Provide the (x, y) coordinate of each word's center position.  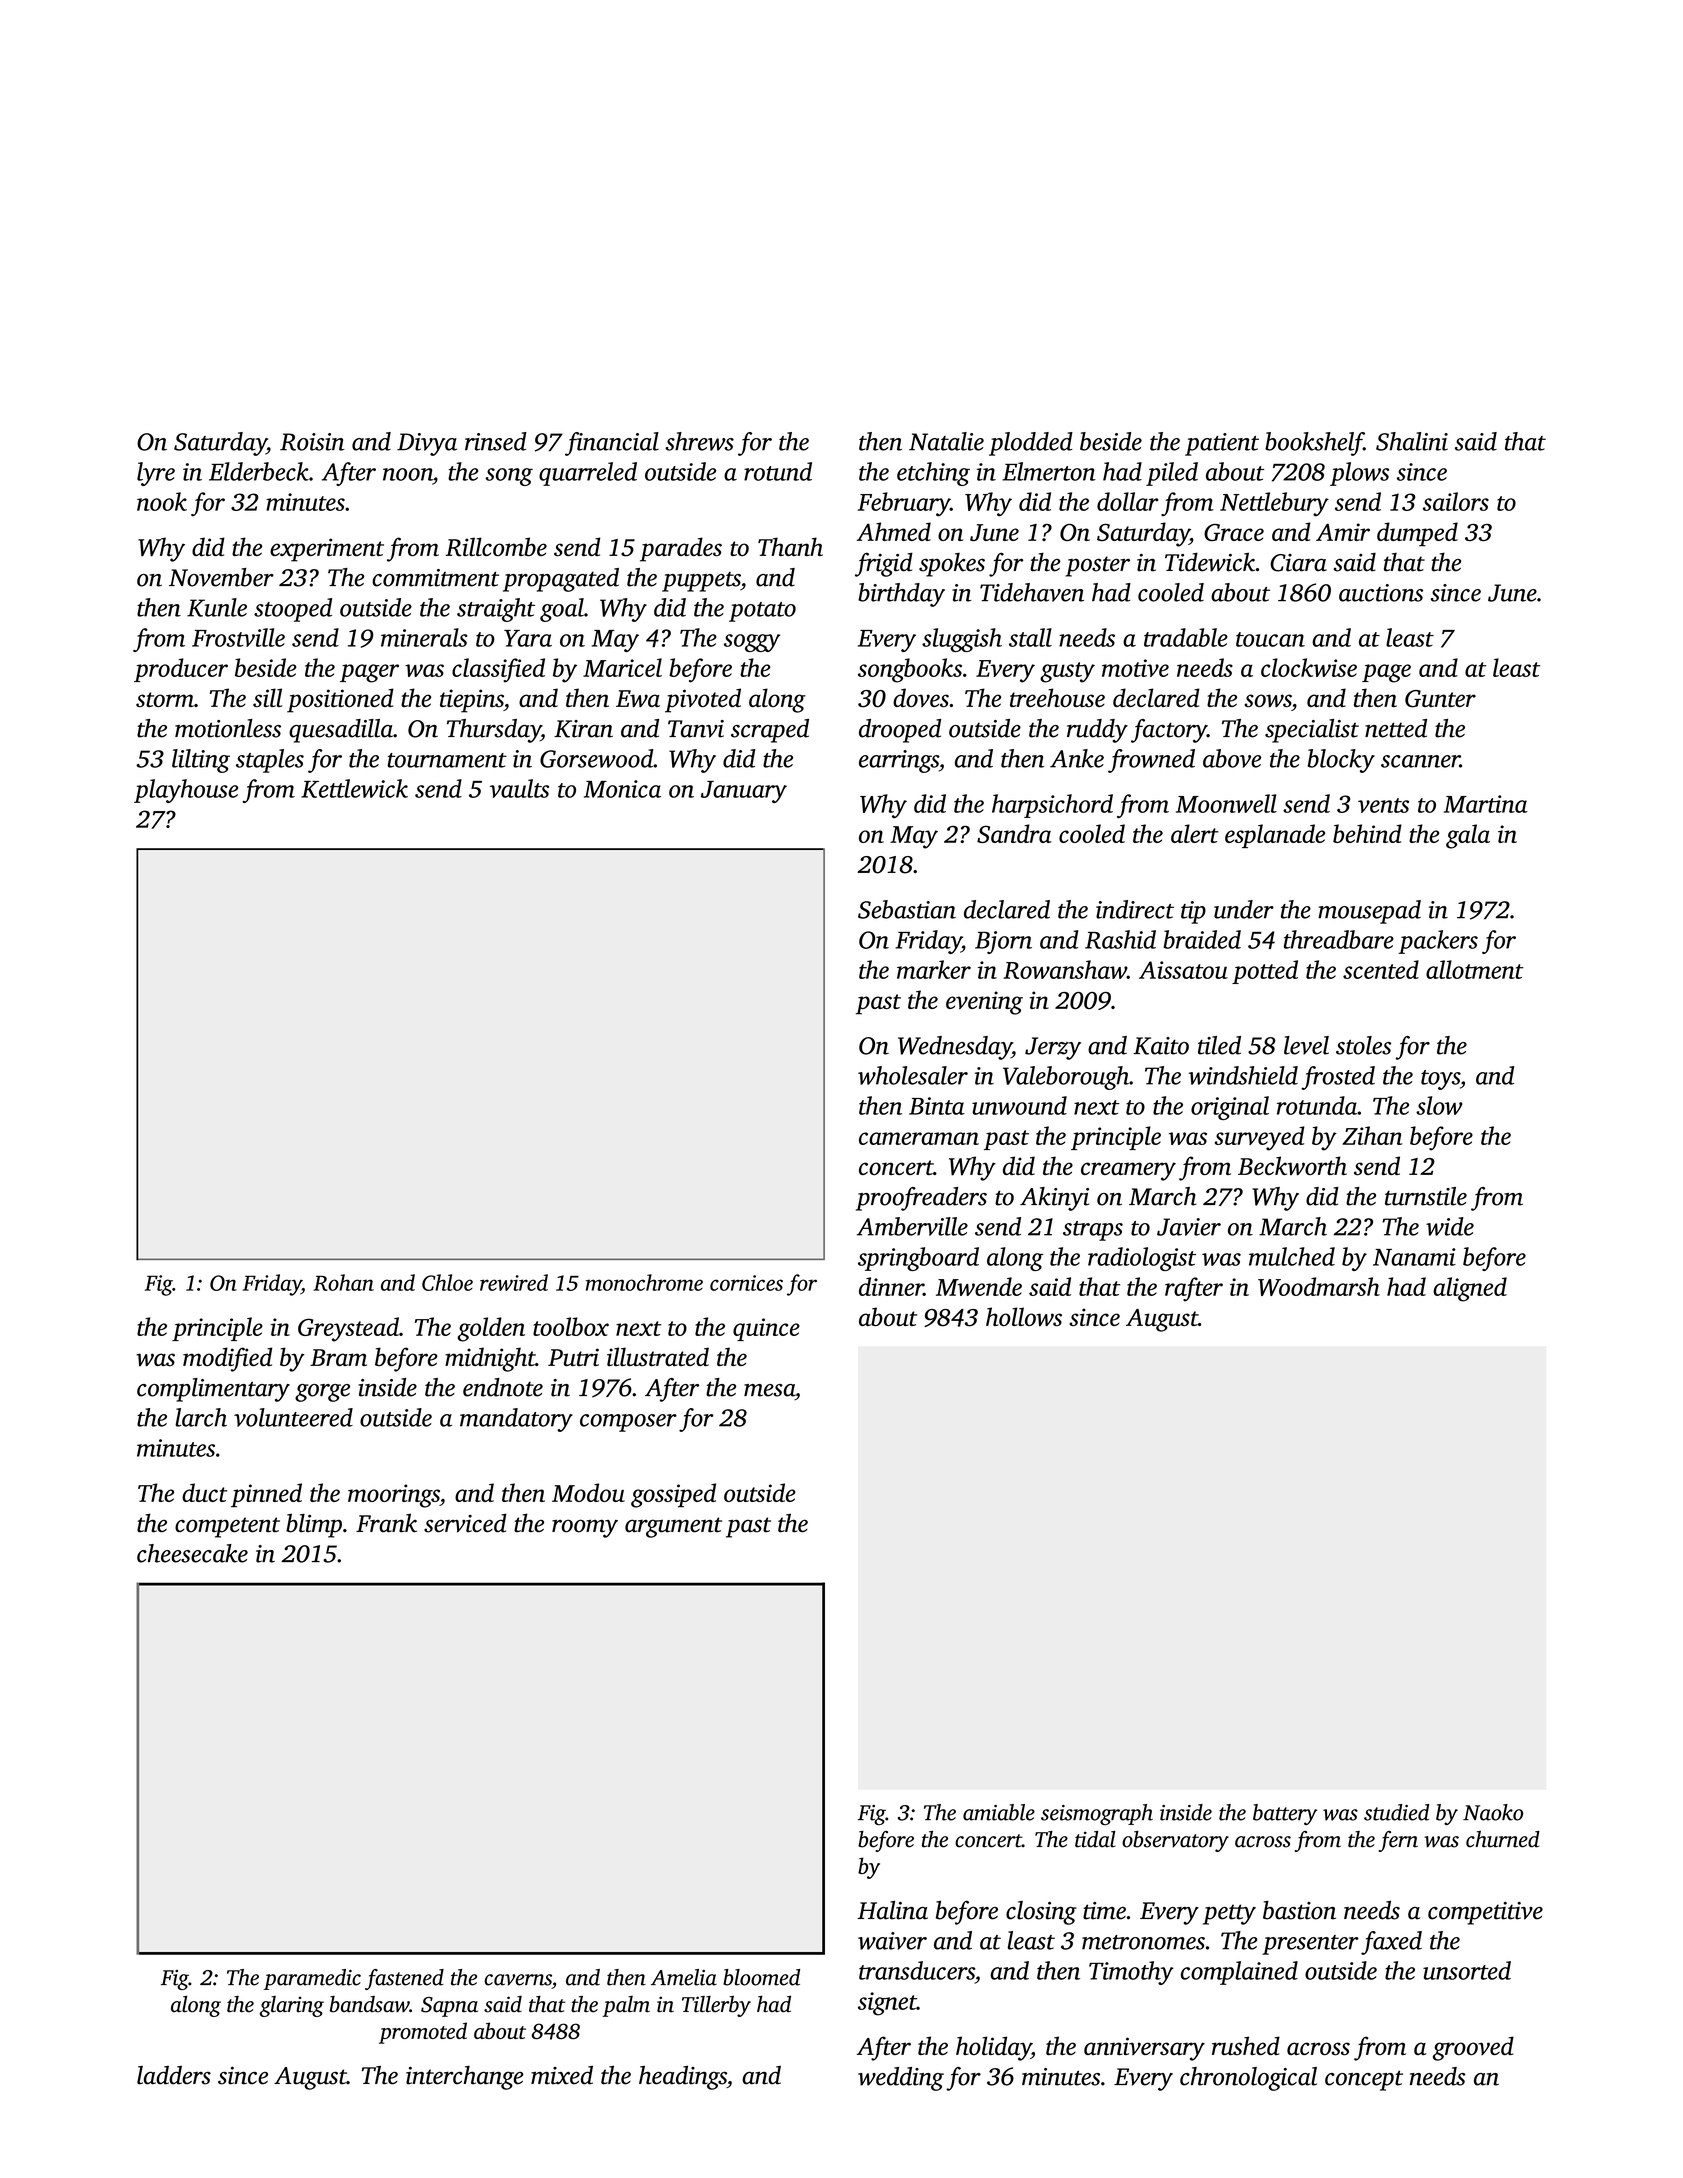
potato (762, 612)
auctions (1381, 593)
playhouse (186, 791)
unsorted (1467, 1970)
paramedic (312, 1979)
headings (683, 2077)
